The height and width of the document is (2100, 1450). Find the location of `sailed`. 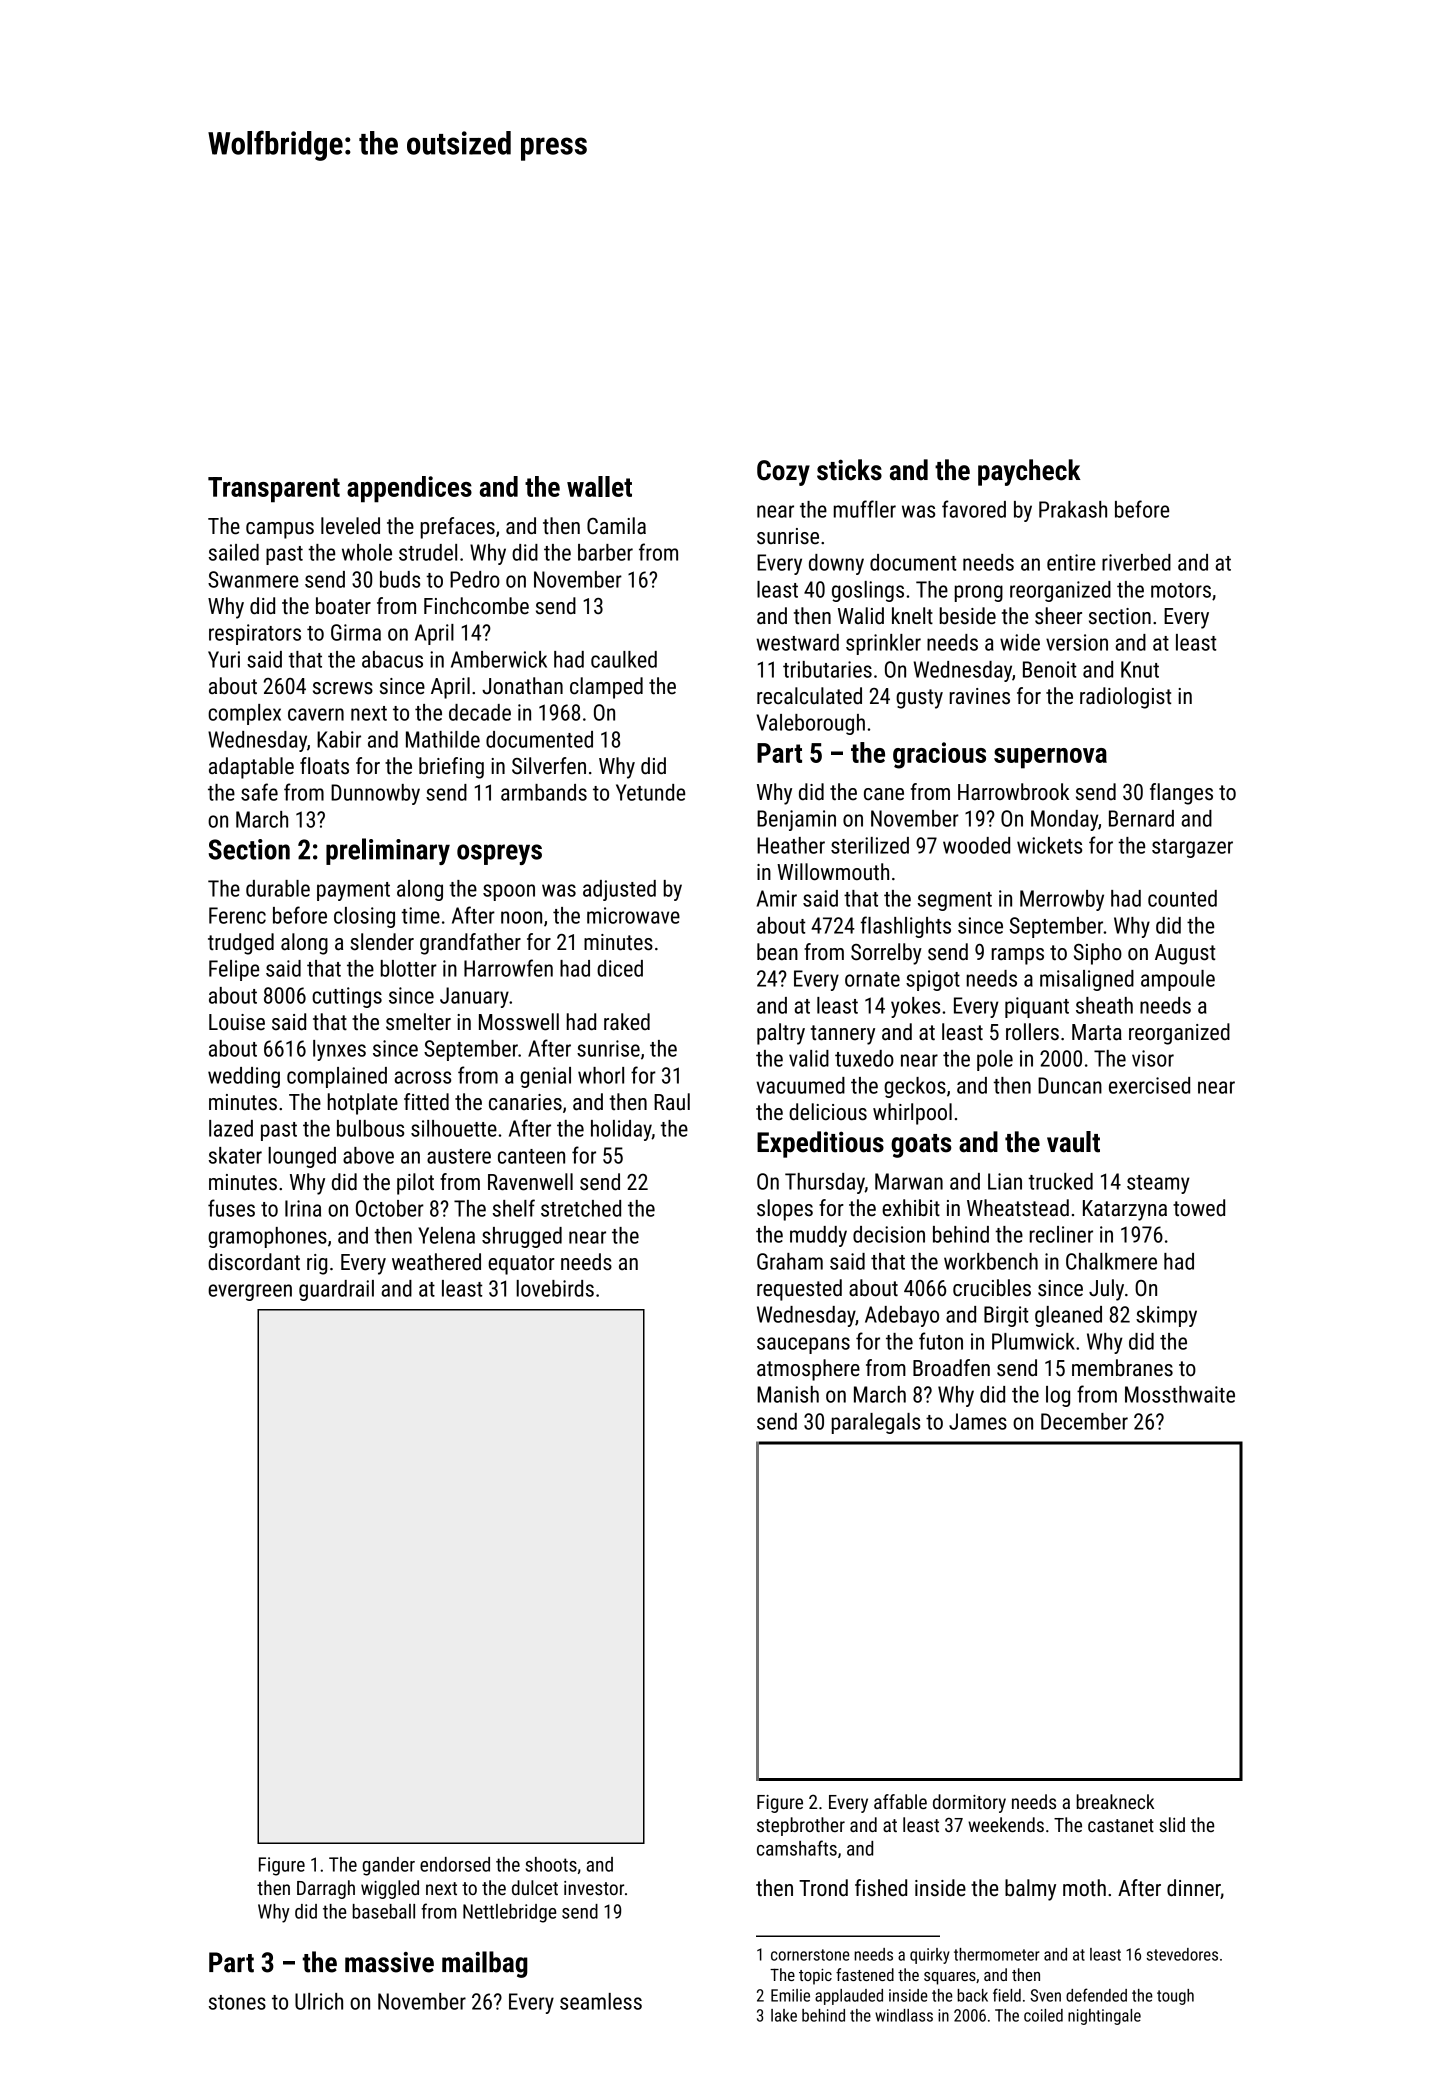

sailed is located at coordinates (234, 552).
